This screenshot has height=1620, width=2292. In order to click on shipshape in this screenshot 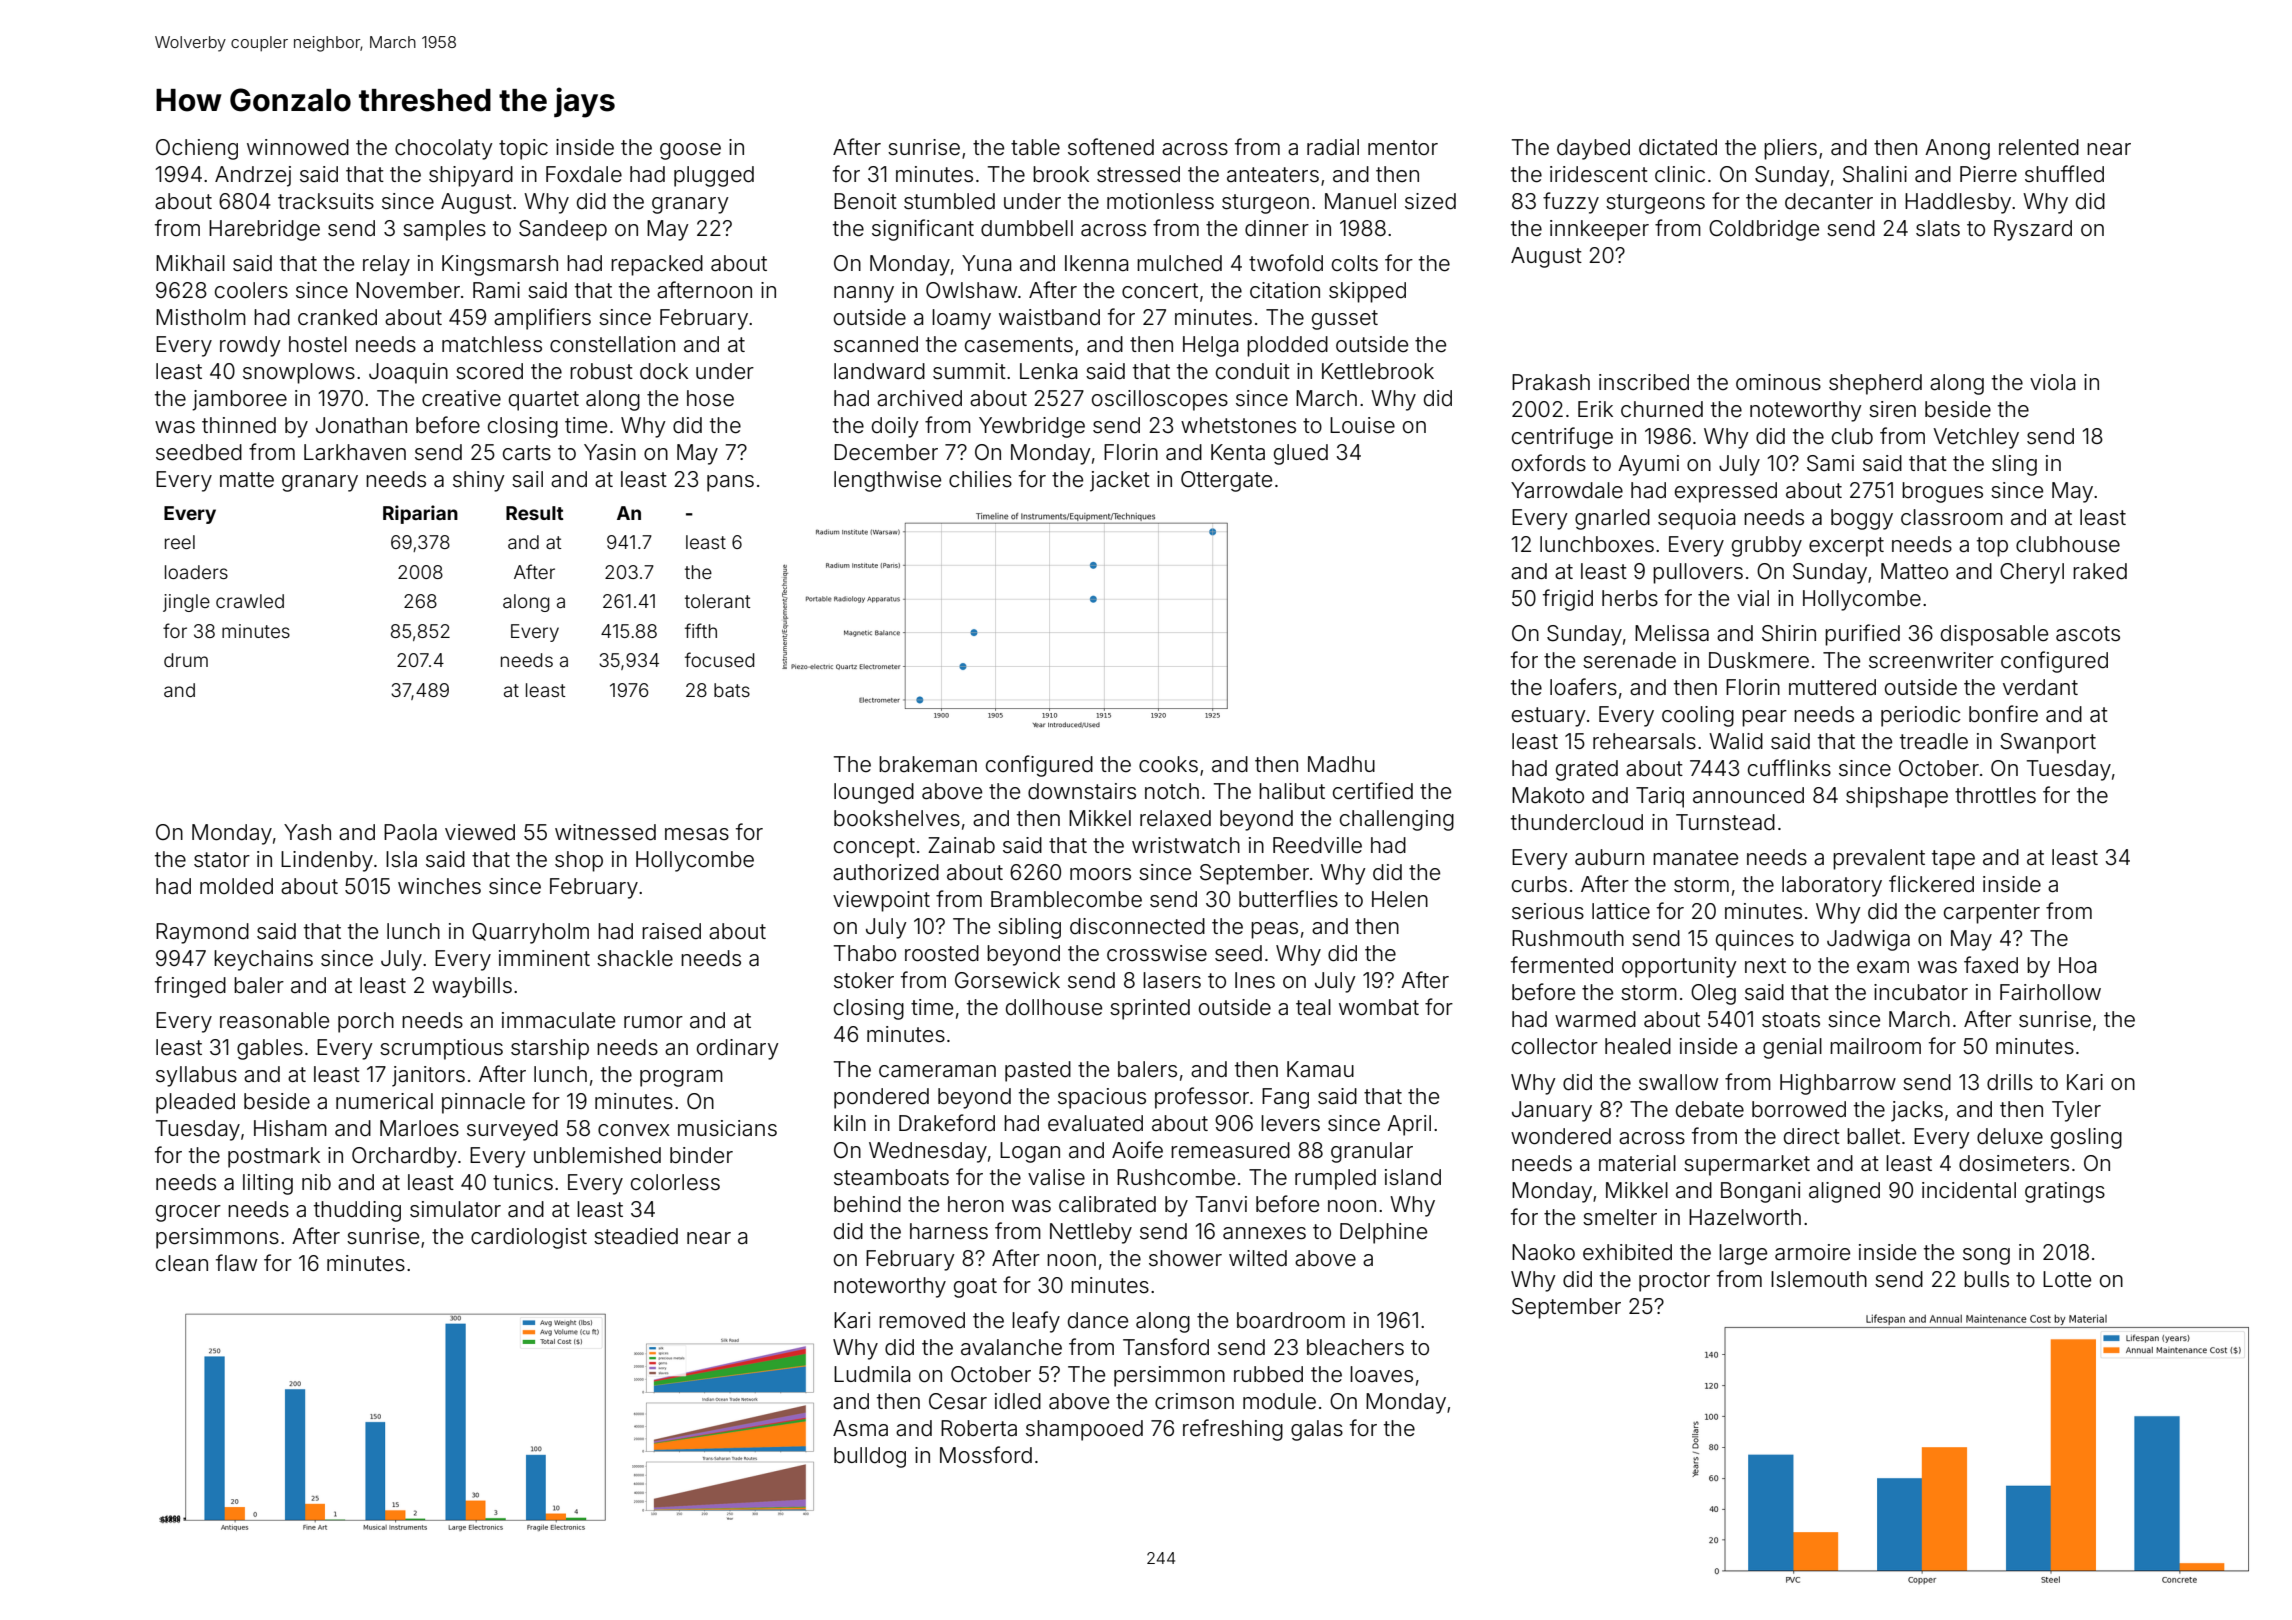, I will do `click(1897, 797)`.
